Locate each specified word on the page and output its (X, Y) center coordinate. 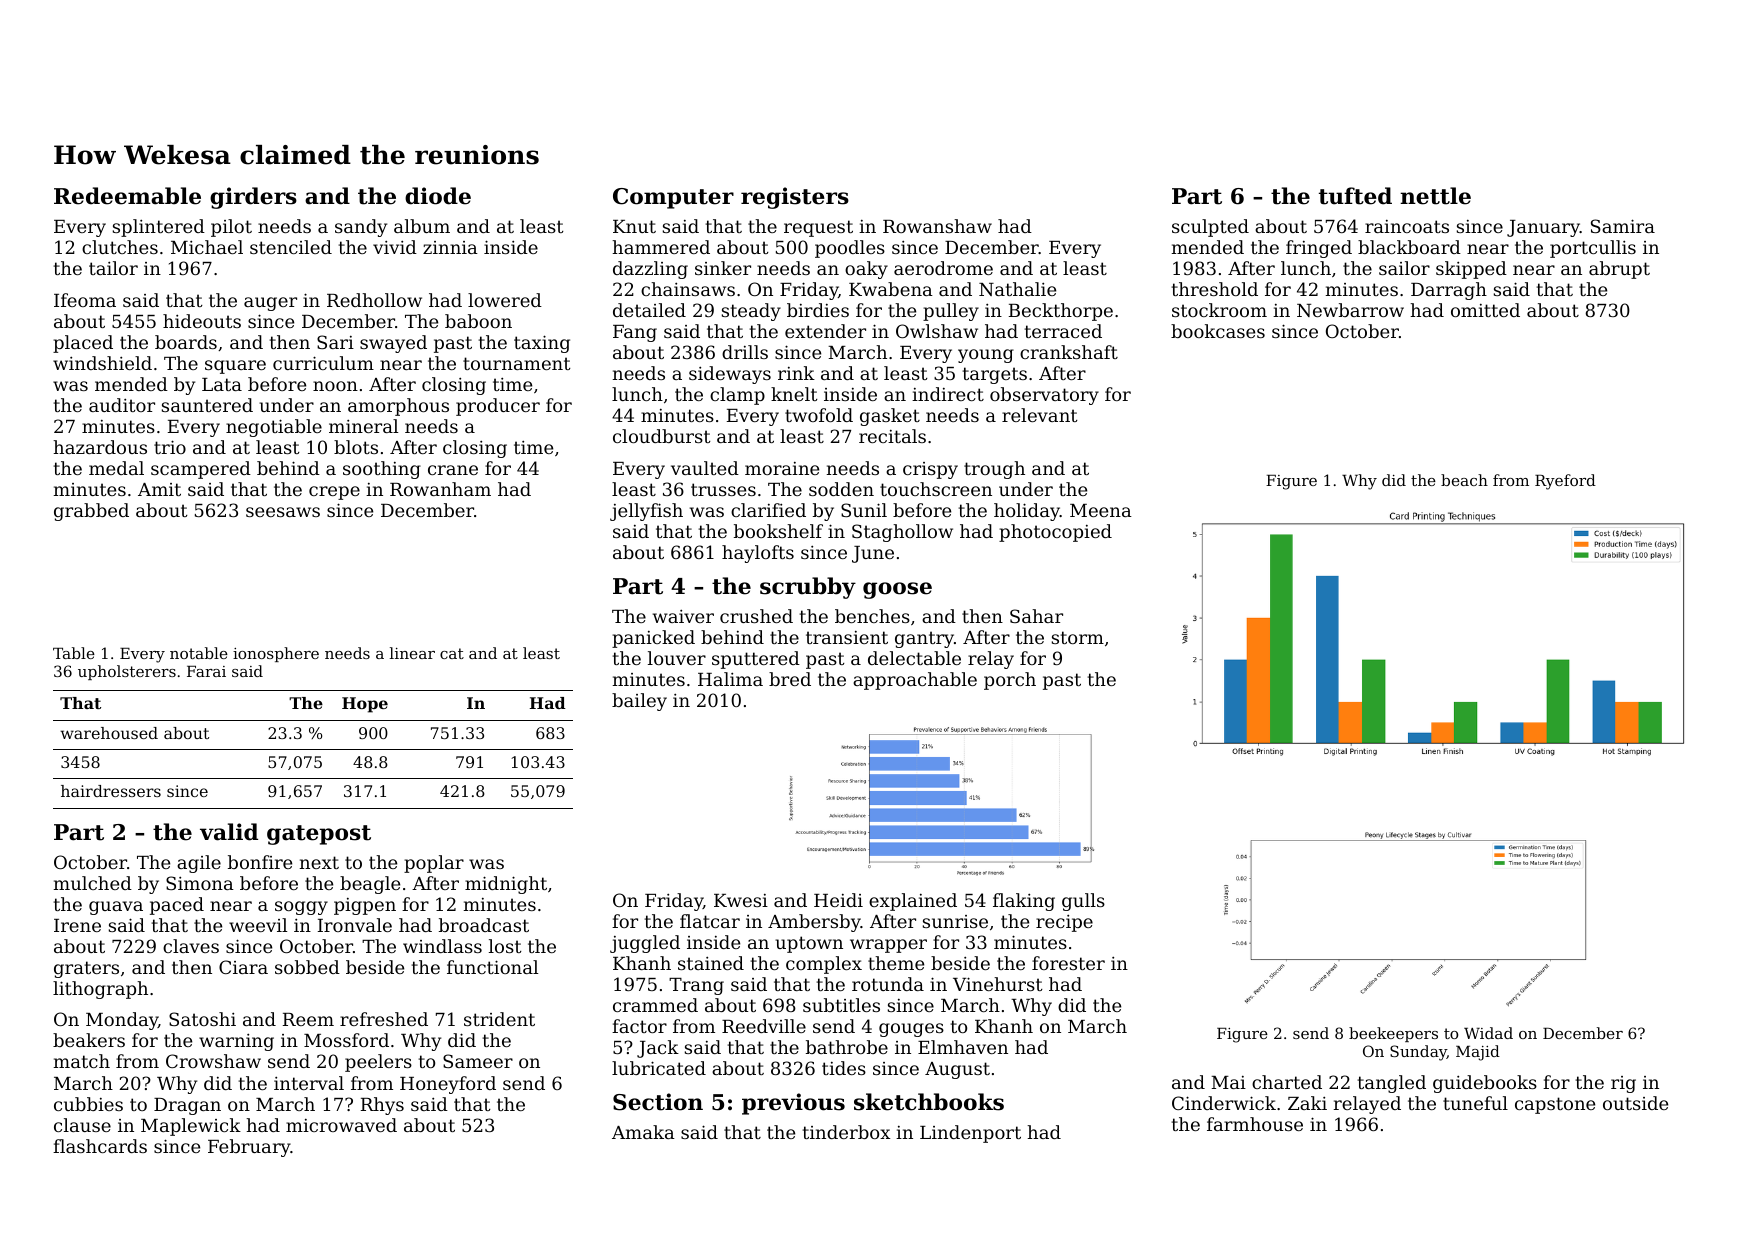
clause (82, 1125)
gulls (1083, 902)
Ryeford (1565, 482)
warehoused (109, 733)
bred (790, 679)
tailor (113, 268)
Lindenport (970, 1134)
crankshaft (1069, 352)
